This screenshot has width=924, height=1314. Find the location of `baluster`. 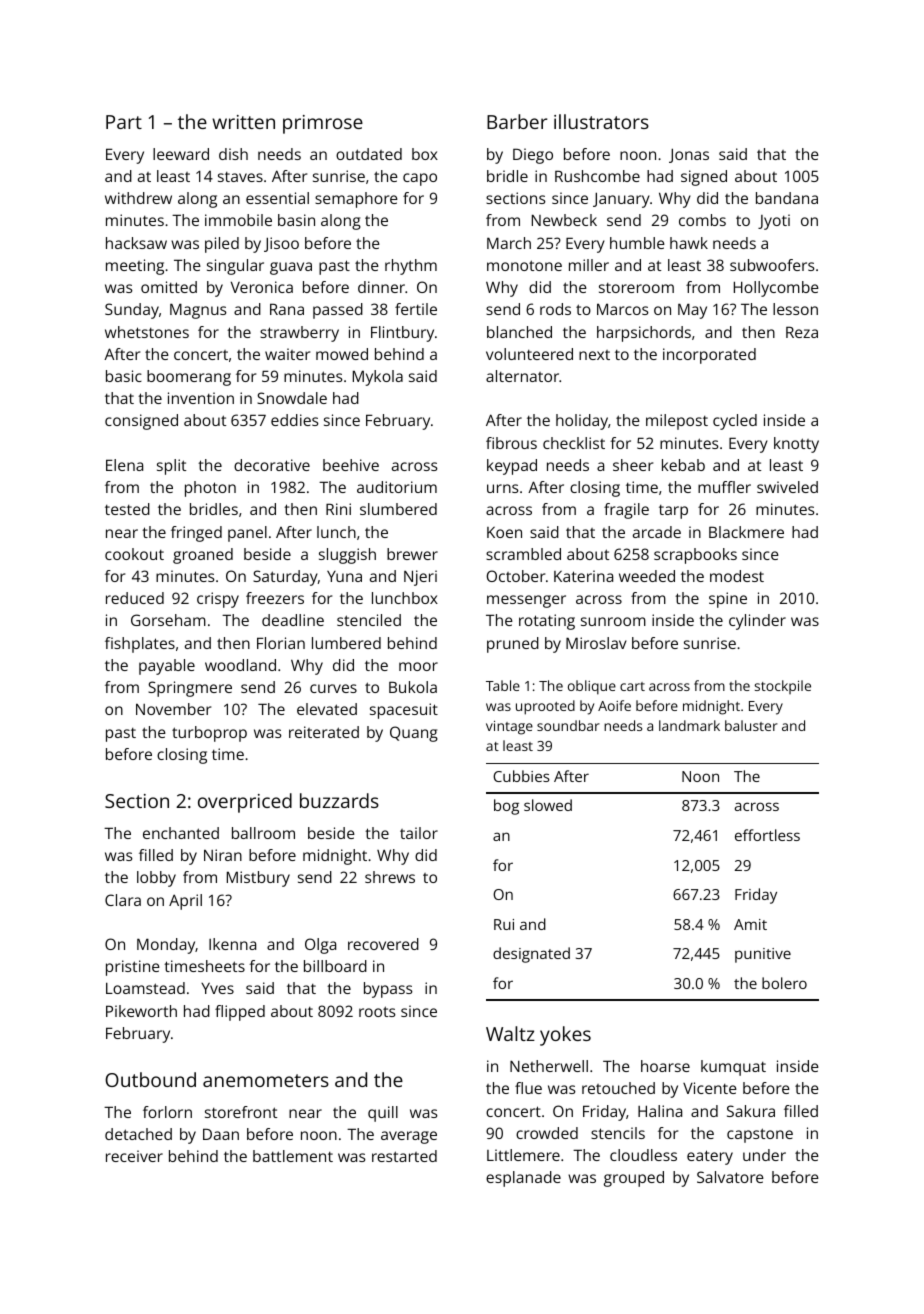

baluster is located at coordinates (751, 725).
